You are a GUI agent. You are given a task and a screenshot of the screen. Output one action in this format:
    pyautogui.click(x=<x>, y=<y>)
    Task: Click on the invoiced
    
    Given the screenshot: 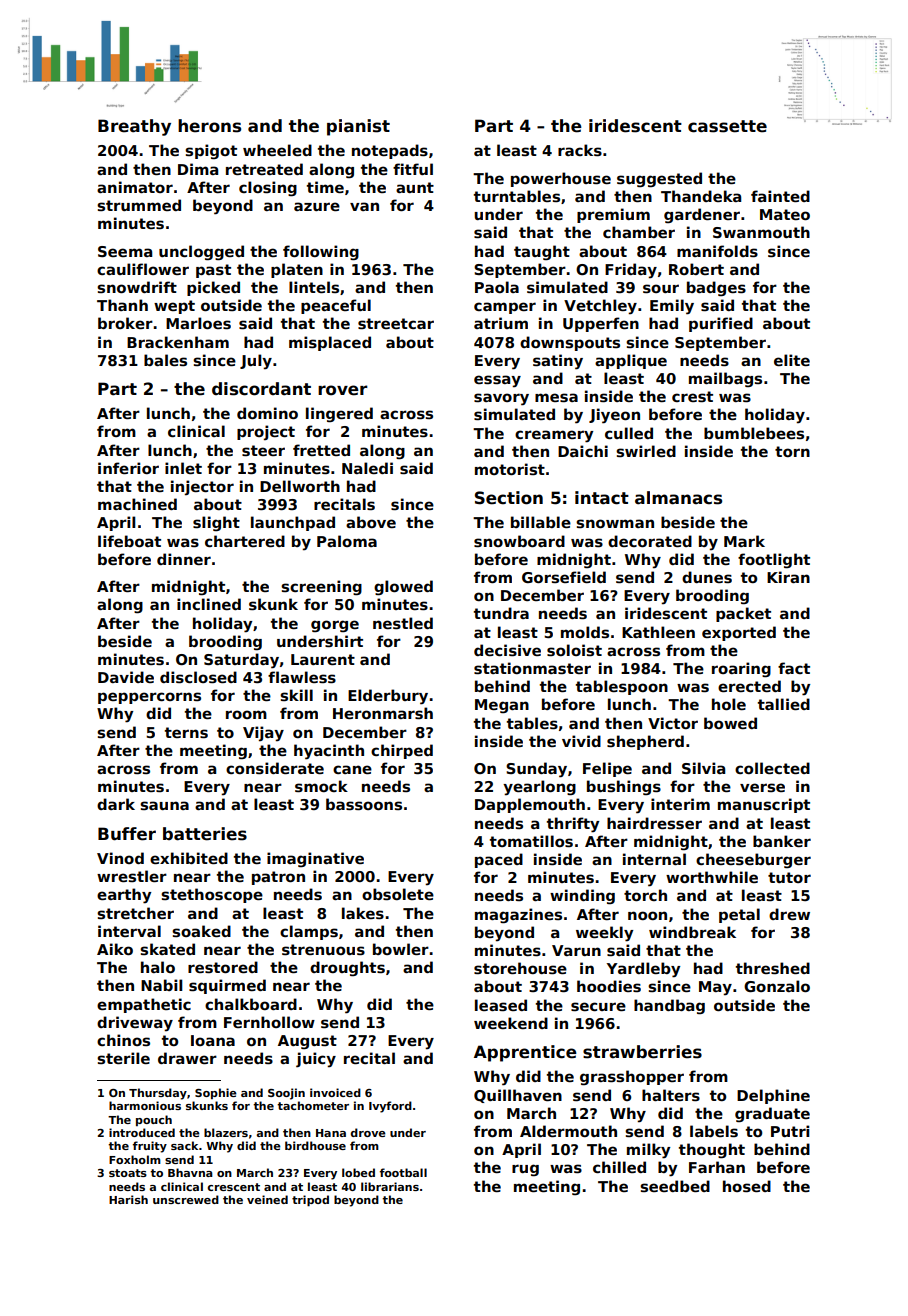 What is the action you would take?
    pyautogui.click(x=335, y=1092)
